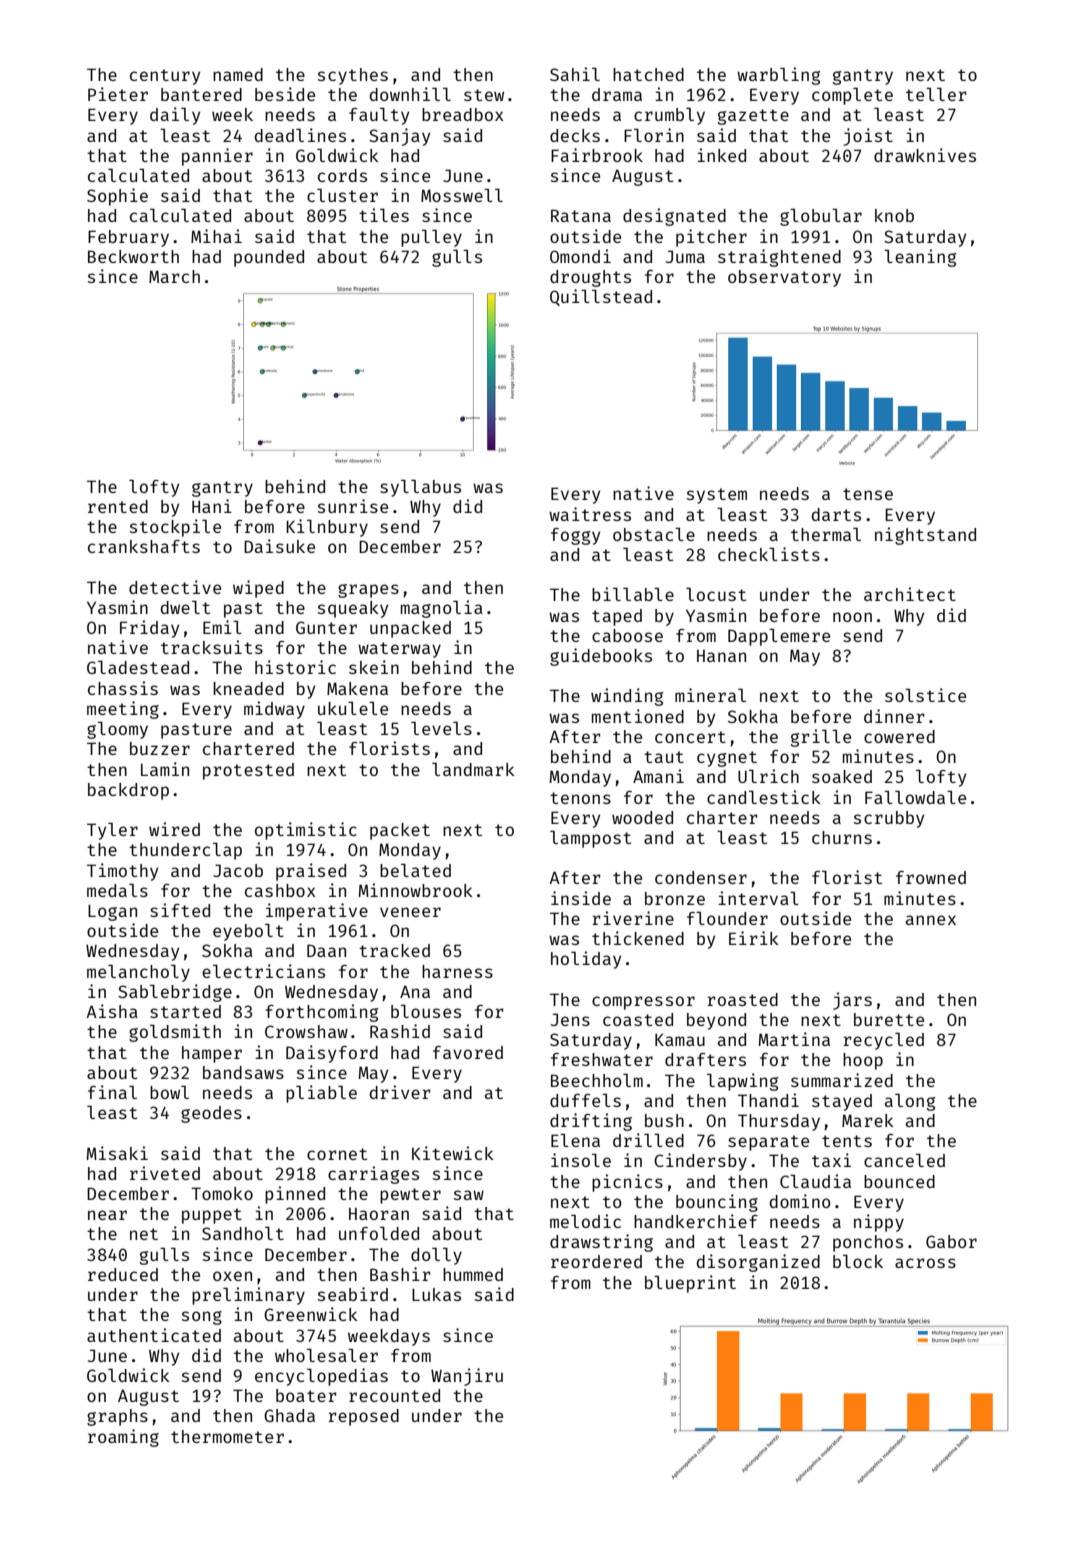 This page has width=1070, height=1550. What do you see at coordinates (925, 695) in the page?
I see `solstice` at bounding box center [925, 695].
